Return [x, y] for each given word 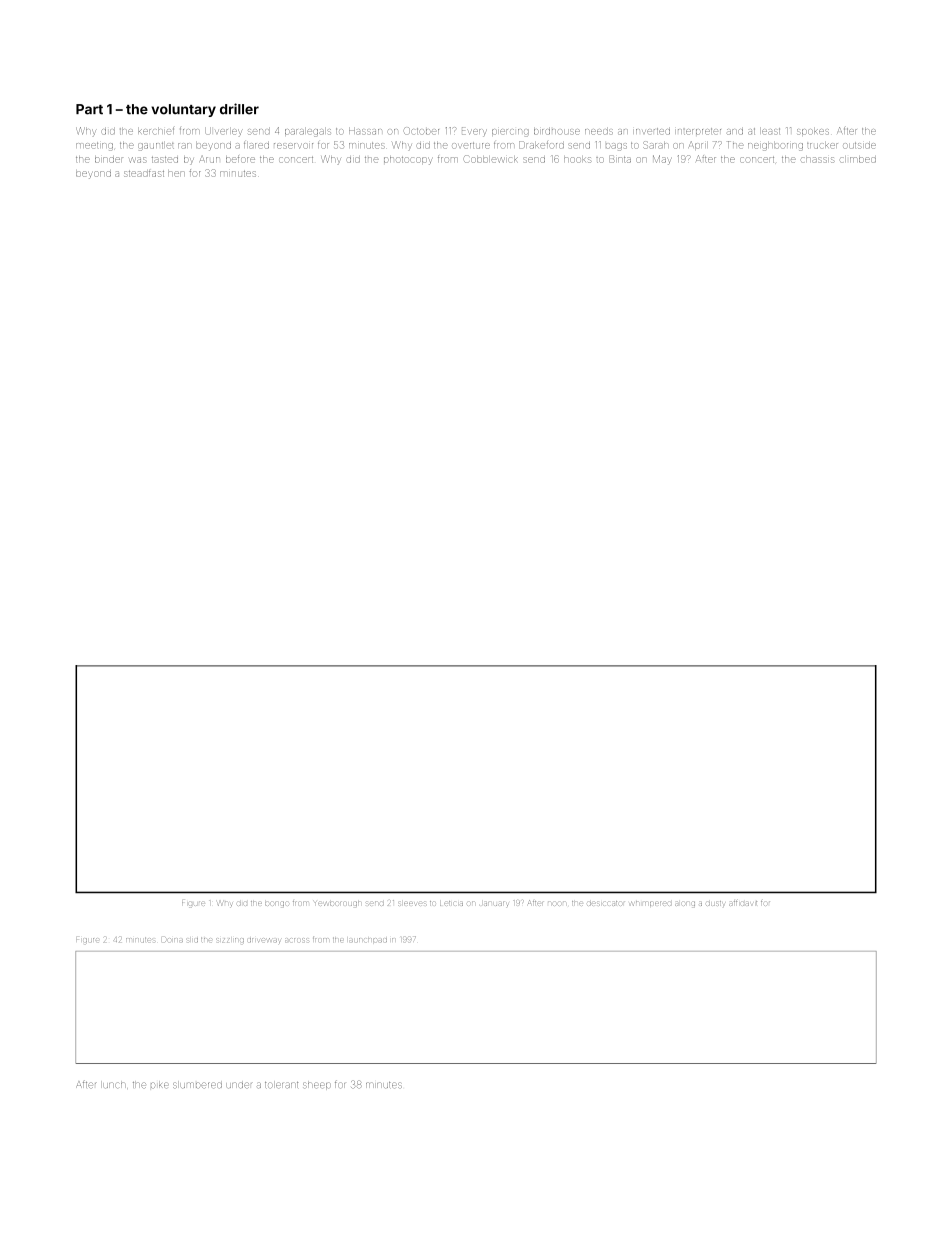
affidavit [743, 903]
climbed [858, 160]
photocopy [408, 161]
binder [109, 160]
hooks [577, 160]
